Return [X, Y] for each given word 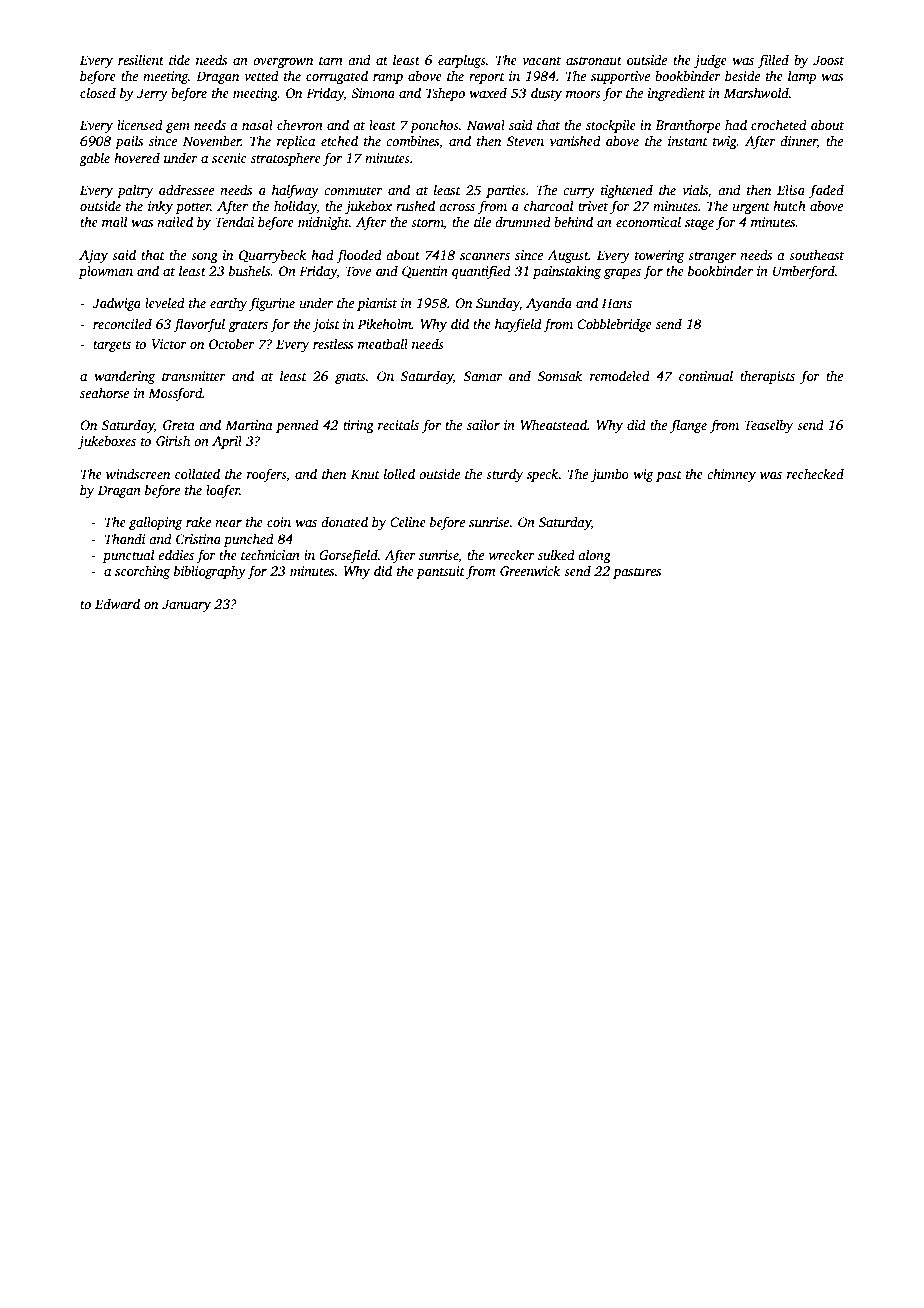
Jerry [152, 94]
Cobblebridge [614, 325]
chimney [731, 475]
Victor [169, 344]
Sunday [497, 304]
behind [573, 221]
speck [543, 475]
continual [706, 375]
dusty [546, 94]
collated [197, 473]
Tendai [234, 221]
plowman [106, 272]
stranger [712, 257]
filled [773, 61]
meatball [383, 343]
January [186, 605]
